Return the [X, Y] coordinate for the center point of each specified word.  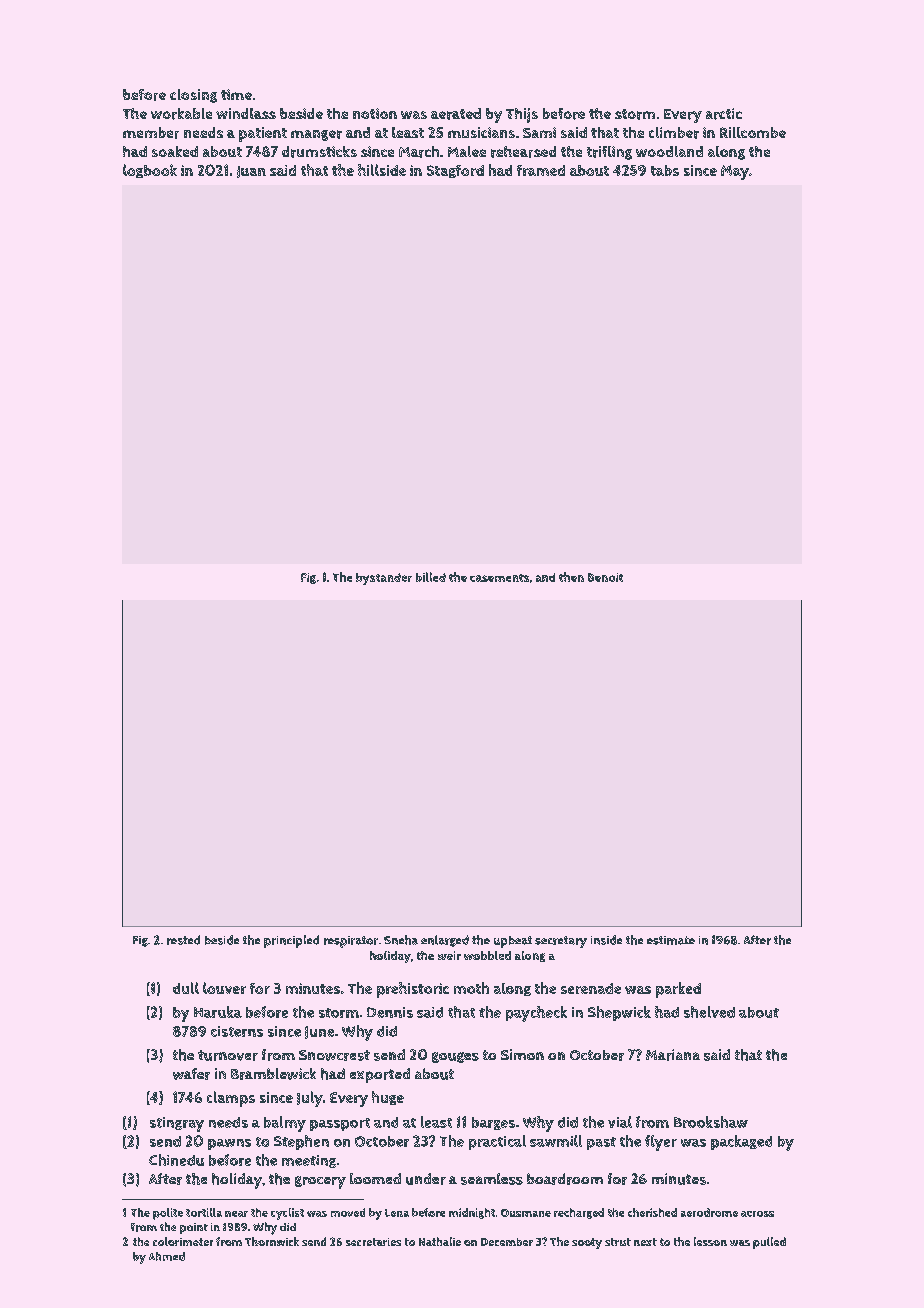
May [735, 172]
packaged [741, 1142]
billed [431, 577]
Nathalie [440, 1241]
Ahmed [167, 1256]
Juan [251, 172]
